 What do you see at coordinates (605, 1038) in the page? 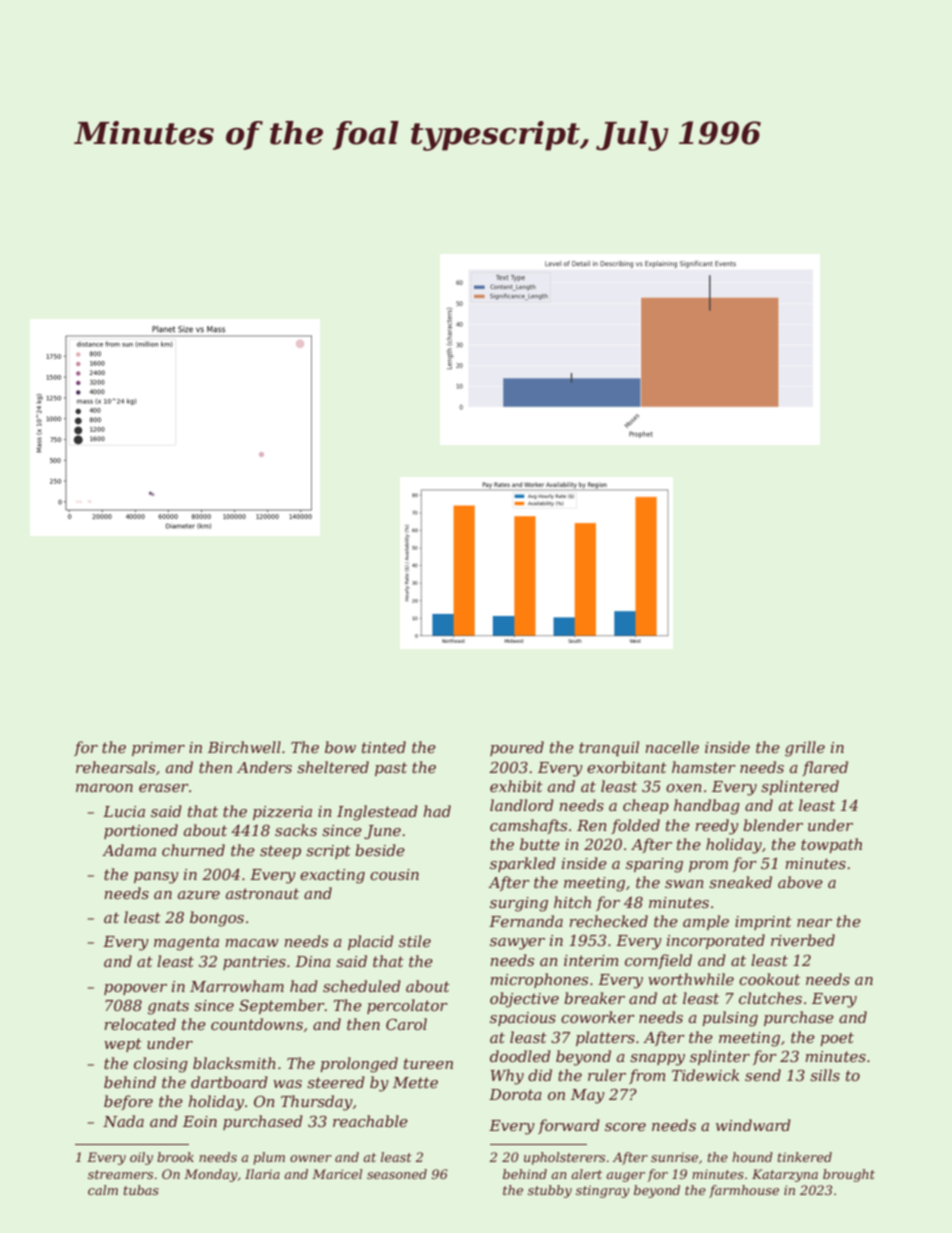
I see `platters` at bounding box center [605, 1038].
